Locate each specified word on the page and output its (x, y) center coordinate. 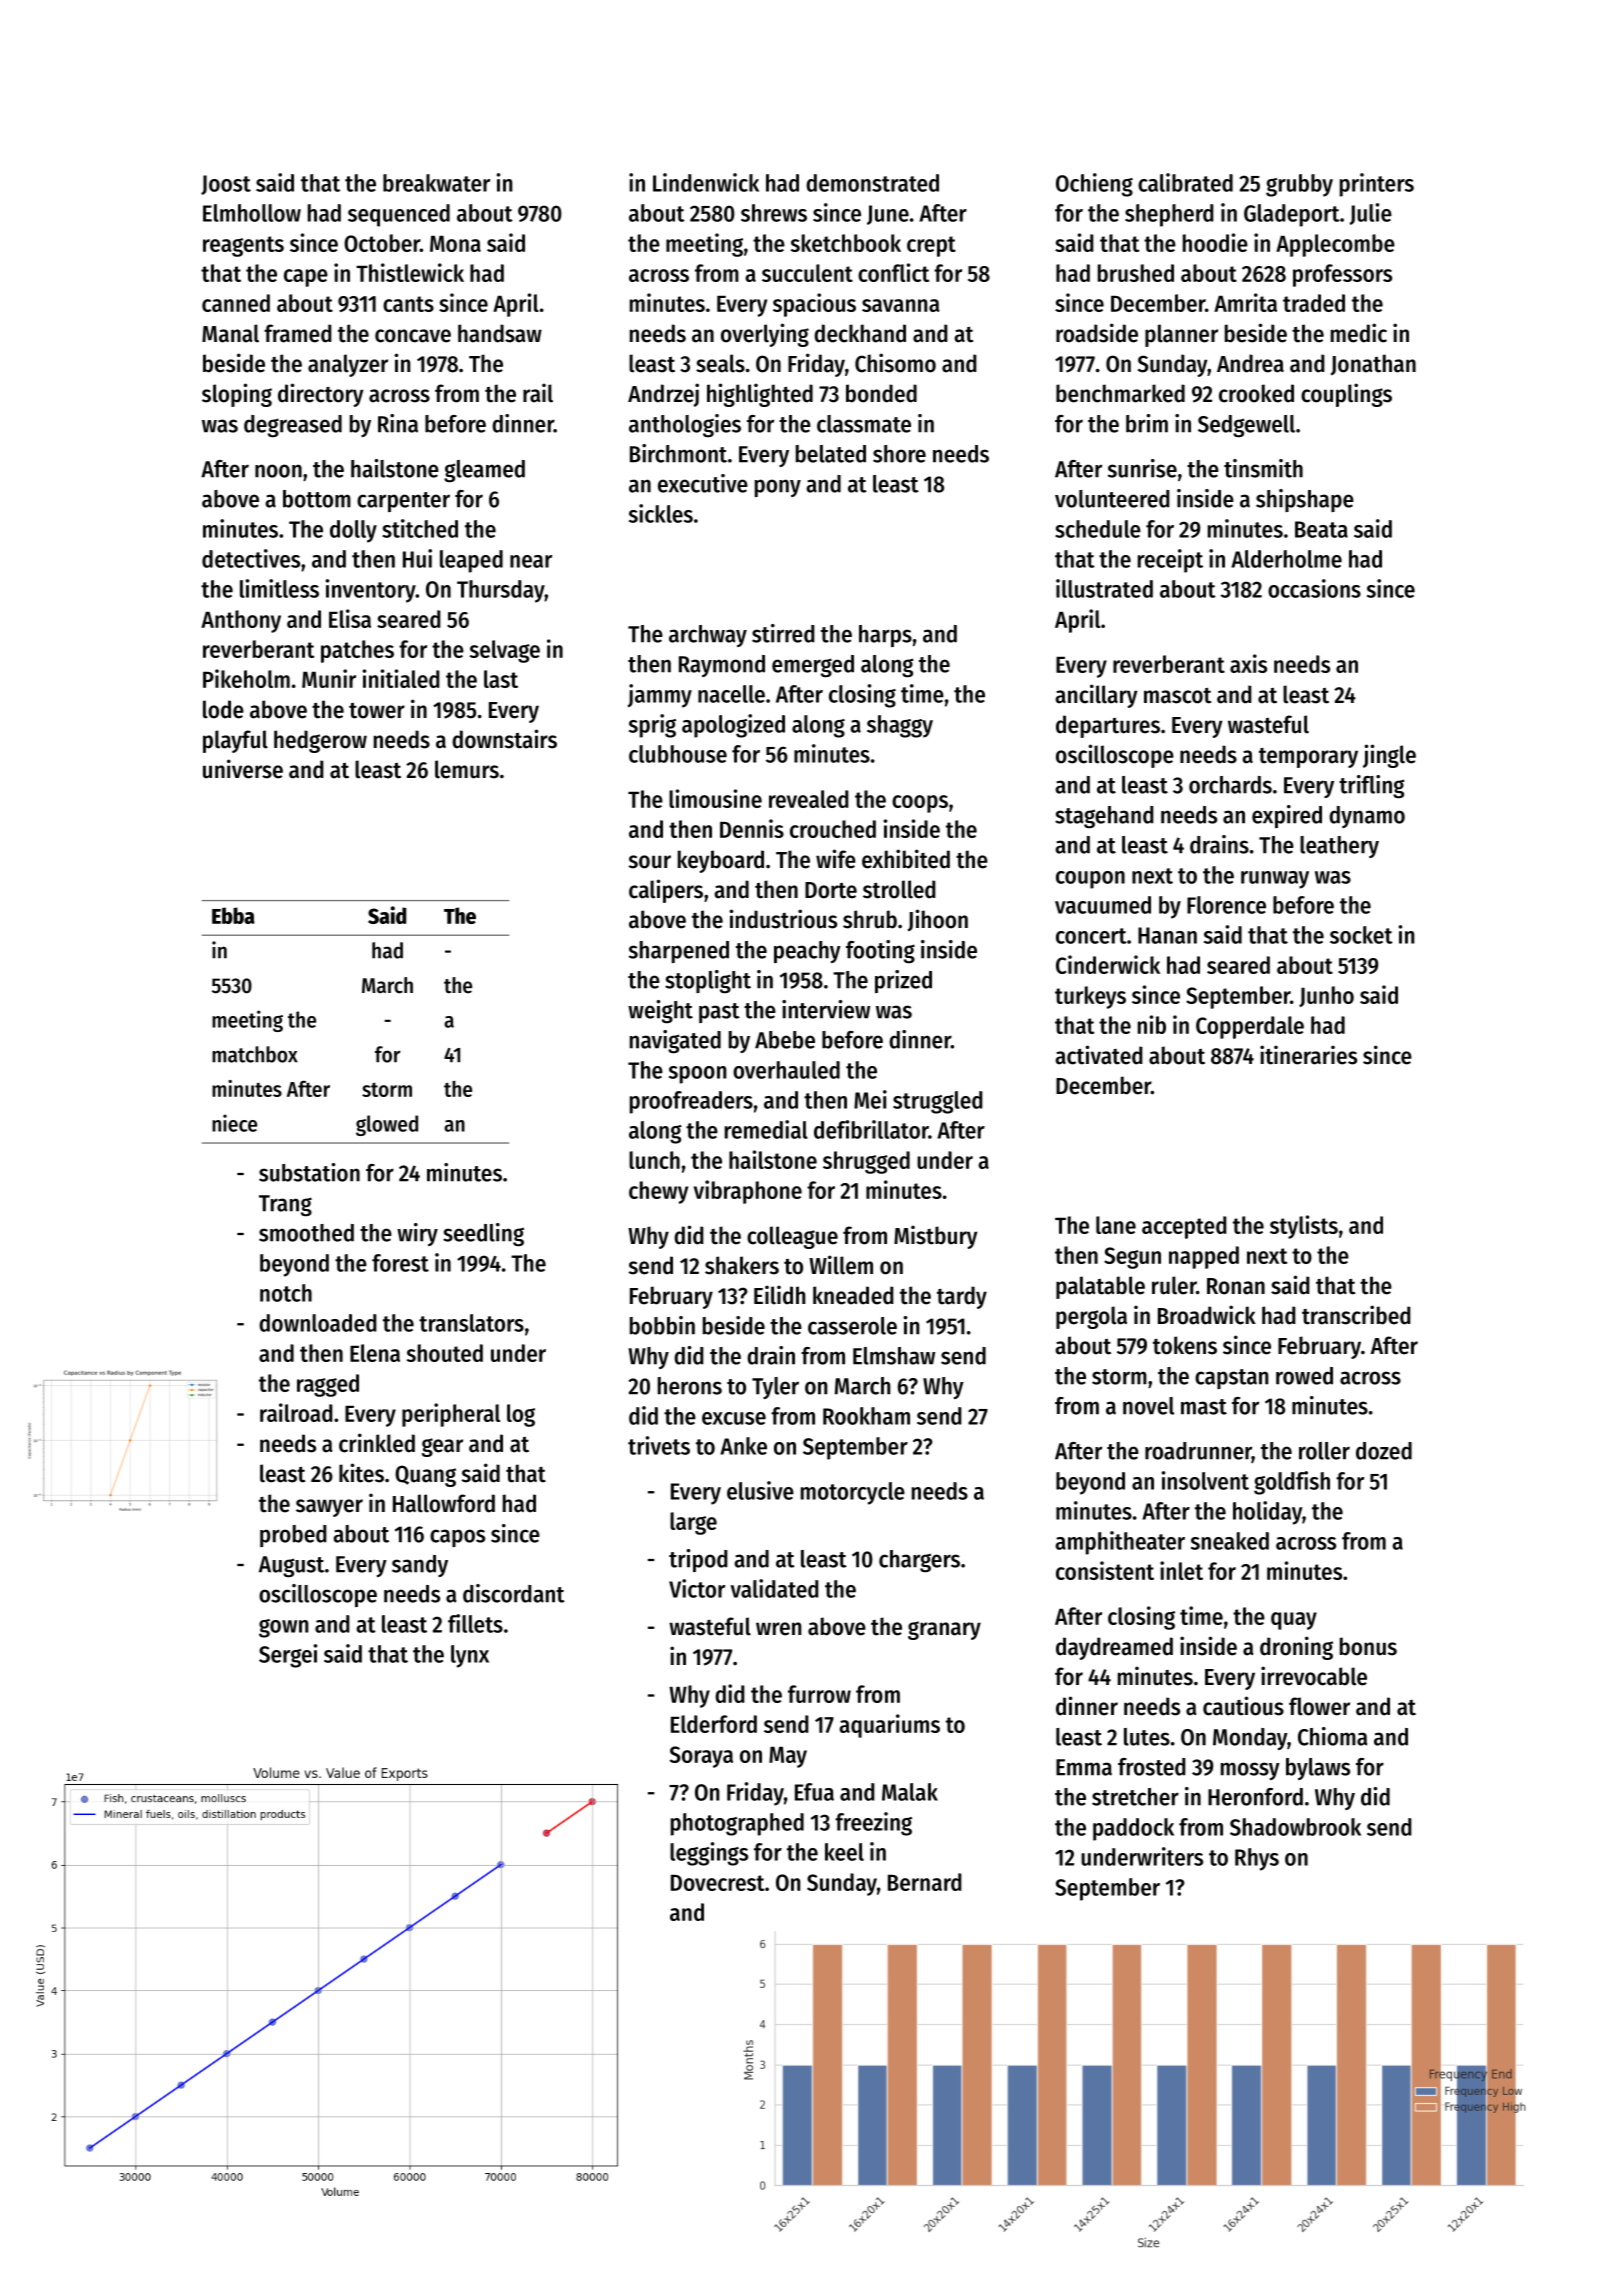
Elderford (714, 1724)
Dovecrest (717, 1883)
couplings (1346, 395)
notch (286, 1293)
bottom (317, 499)
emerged (813, 666)
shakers (742, 1265)
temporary (1308, 758)
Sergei (288, 1656)
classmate (864, 424)
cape (306, 278)
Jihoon (938, 920)
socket (1361, 935)
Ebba (233, 915)
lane (1116, 1225)
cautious (1243, 1706)
